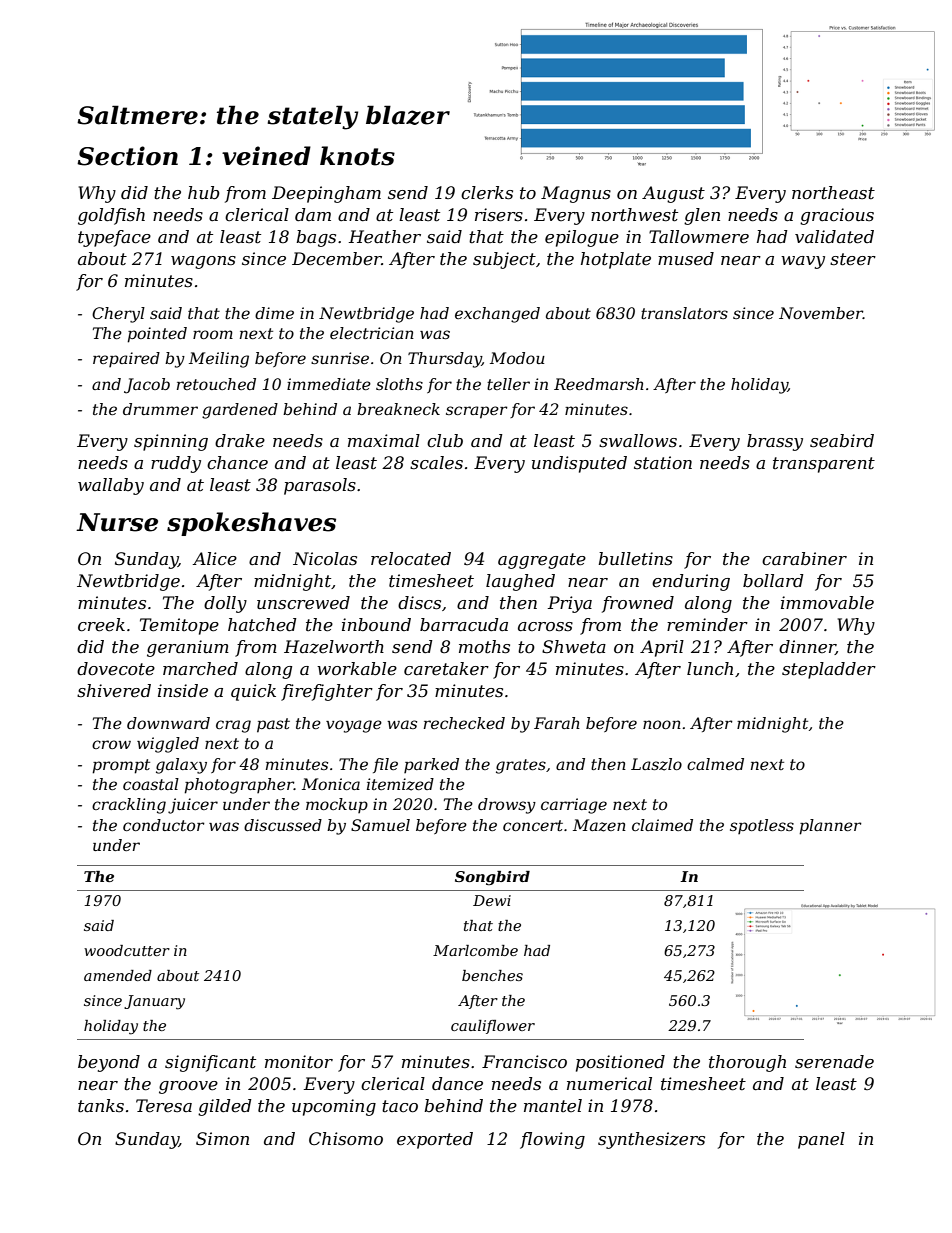 This screenshot has height=1233, width=952. I want to click on beyond, so click(109, 1063).
